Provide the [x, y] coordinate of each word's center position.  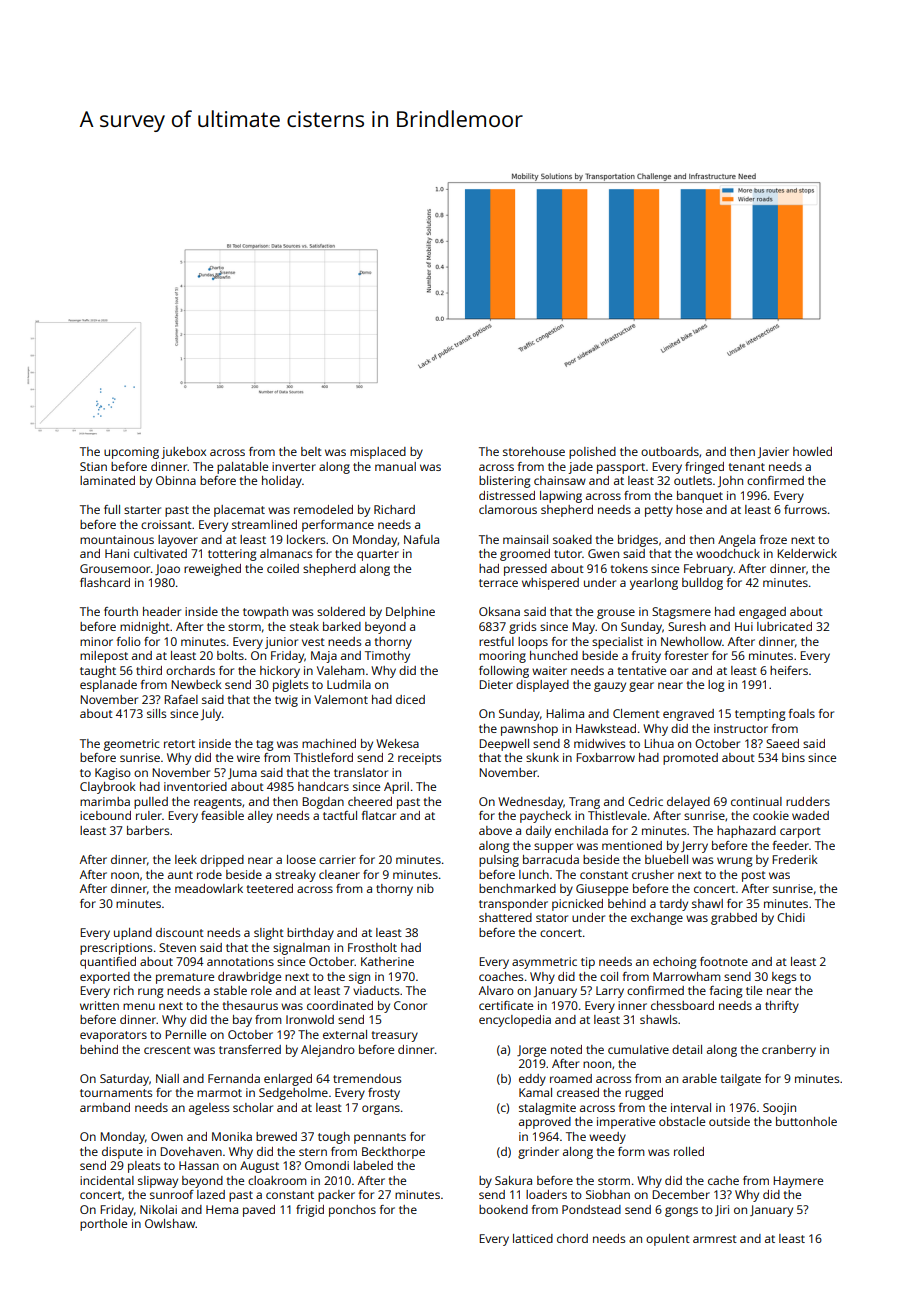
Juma [242, 773]
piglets [290, 686]
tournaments [116, 1093]
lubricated [784, 626]
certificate [506, 1005]
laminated [107, 480]
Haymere [798, 1182]
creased [578, 1092]
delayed [688, 803]
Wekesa [397, 743]
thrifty [782, 1007]
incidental [107, 1180]
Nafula [421, 539]
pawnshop [529, 730]
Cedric [645, 801]
